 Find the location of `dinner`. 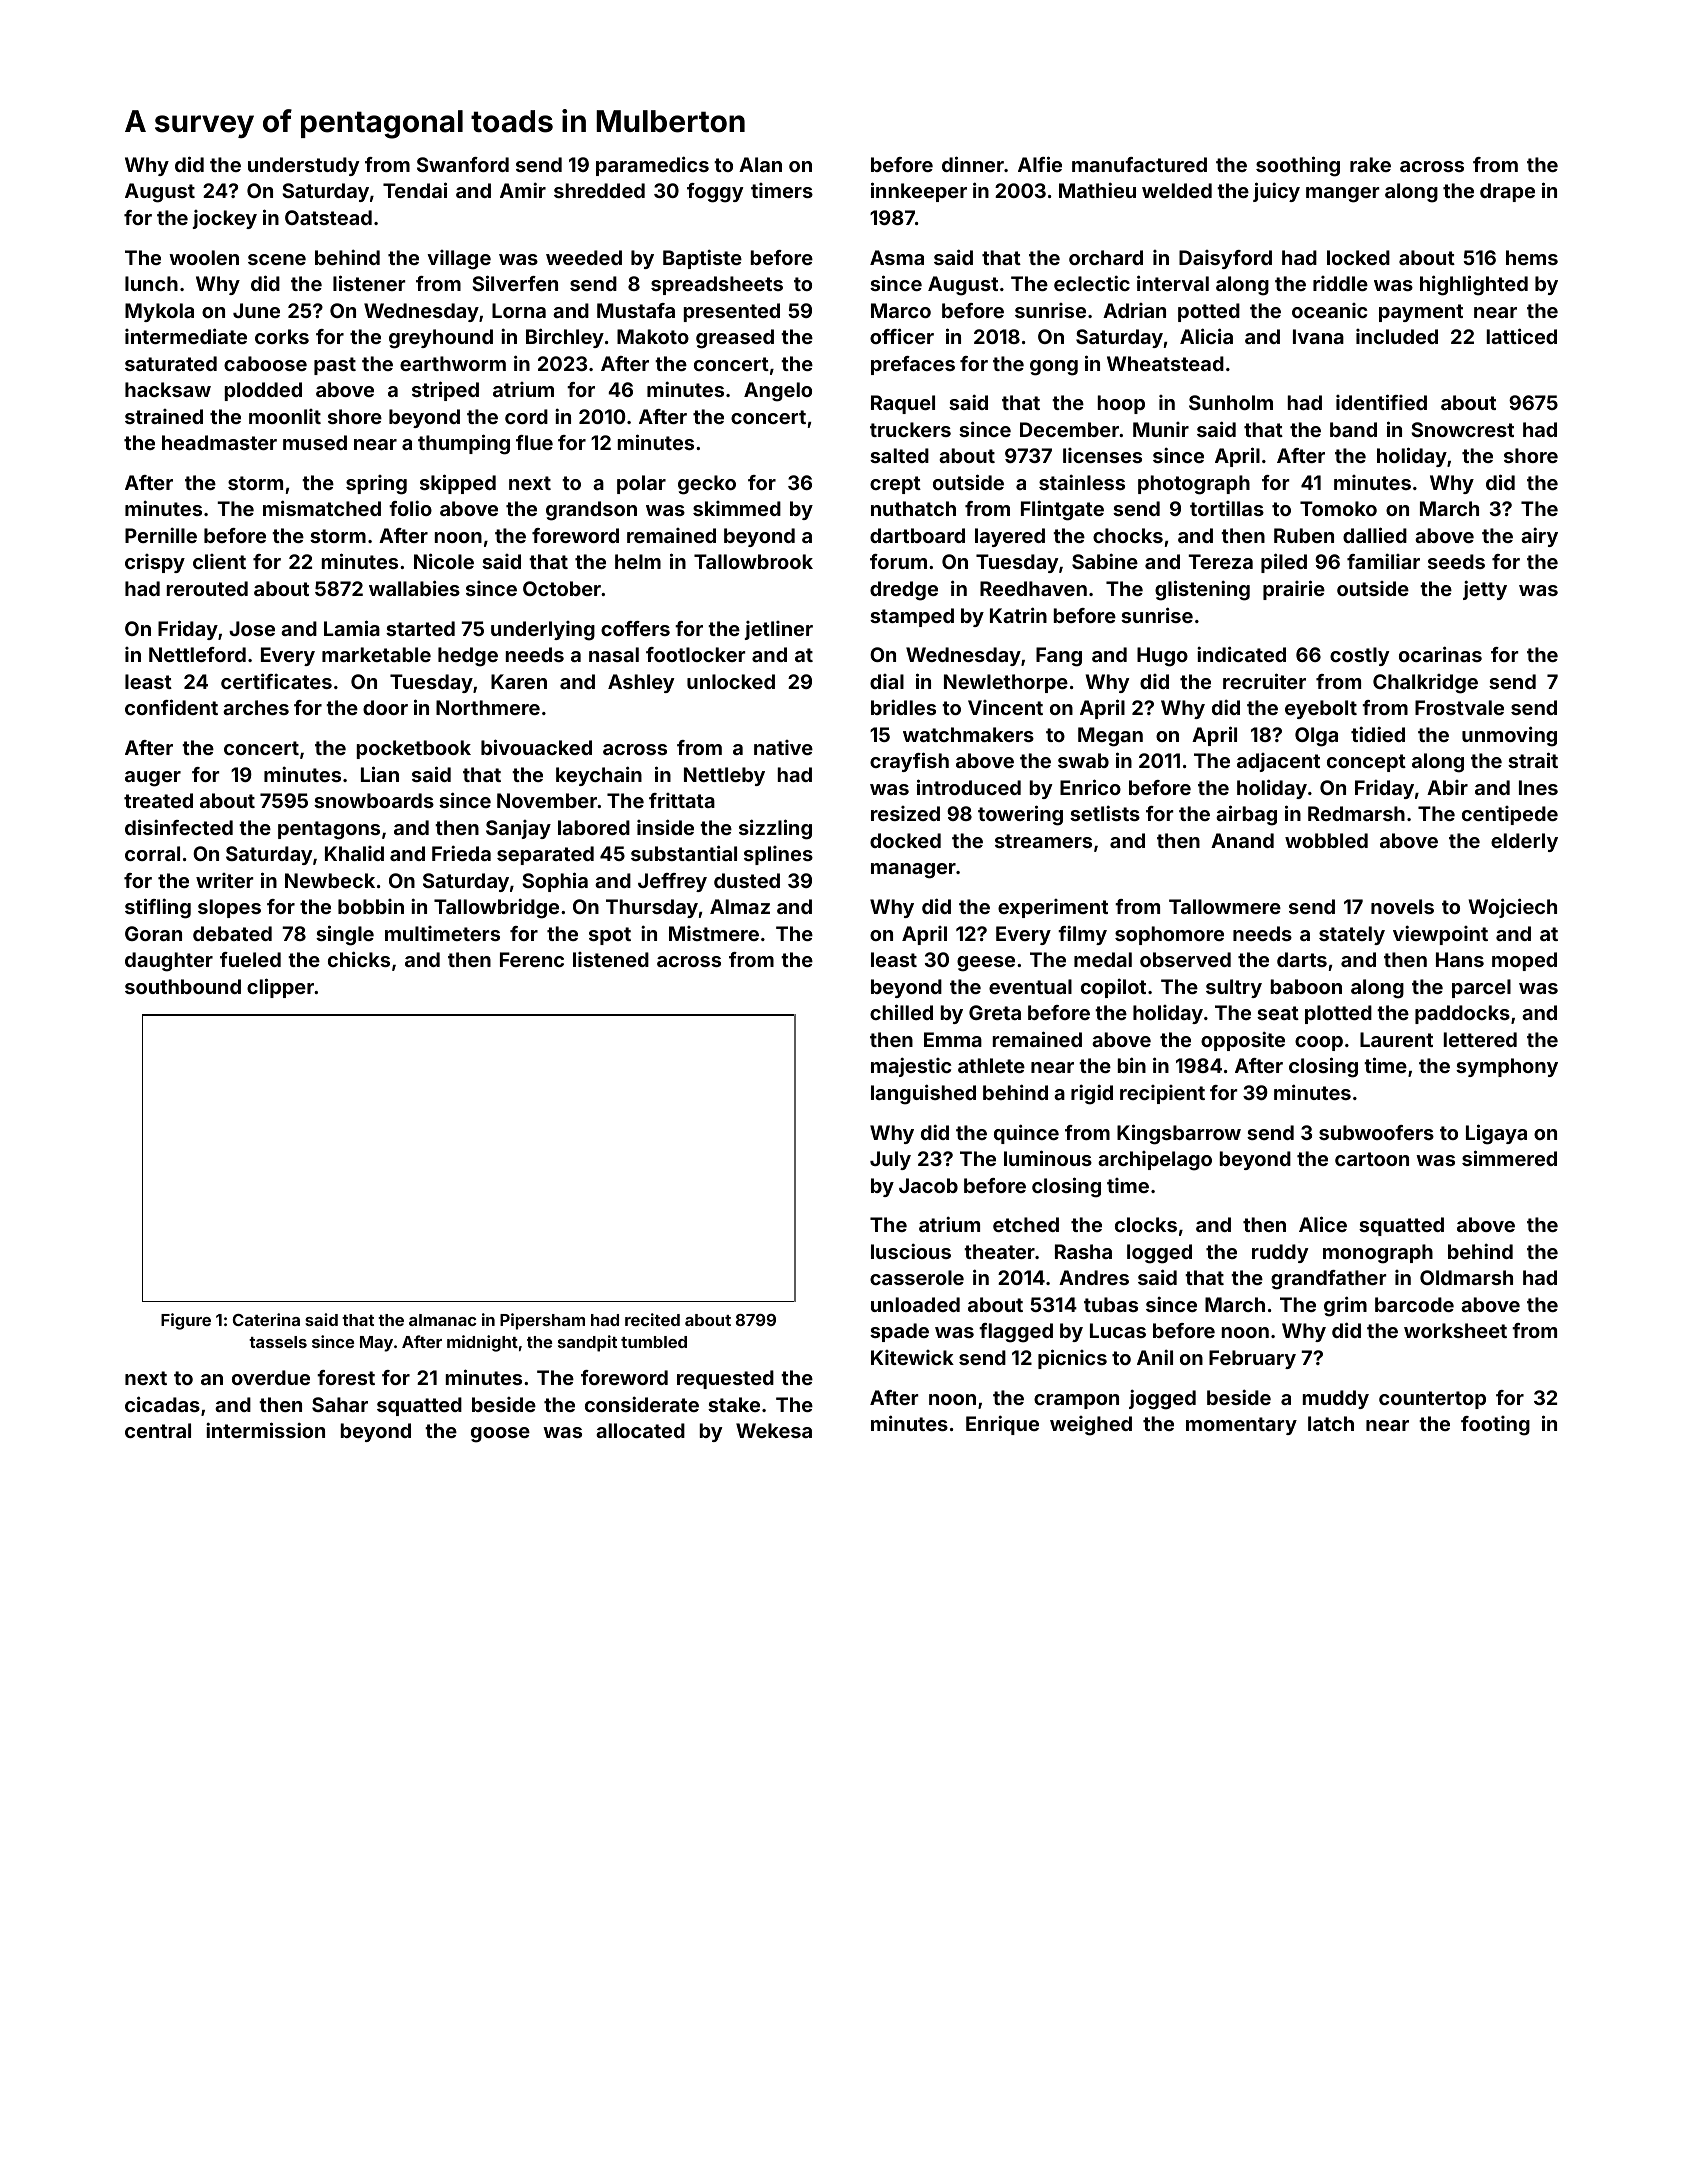

dinner is located at coordinates (973, 164).
